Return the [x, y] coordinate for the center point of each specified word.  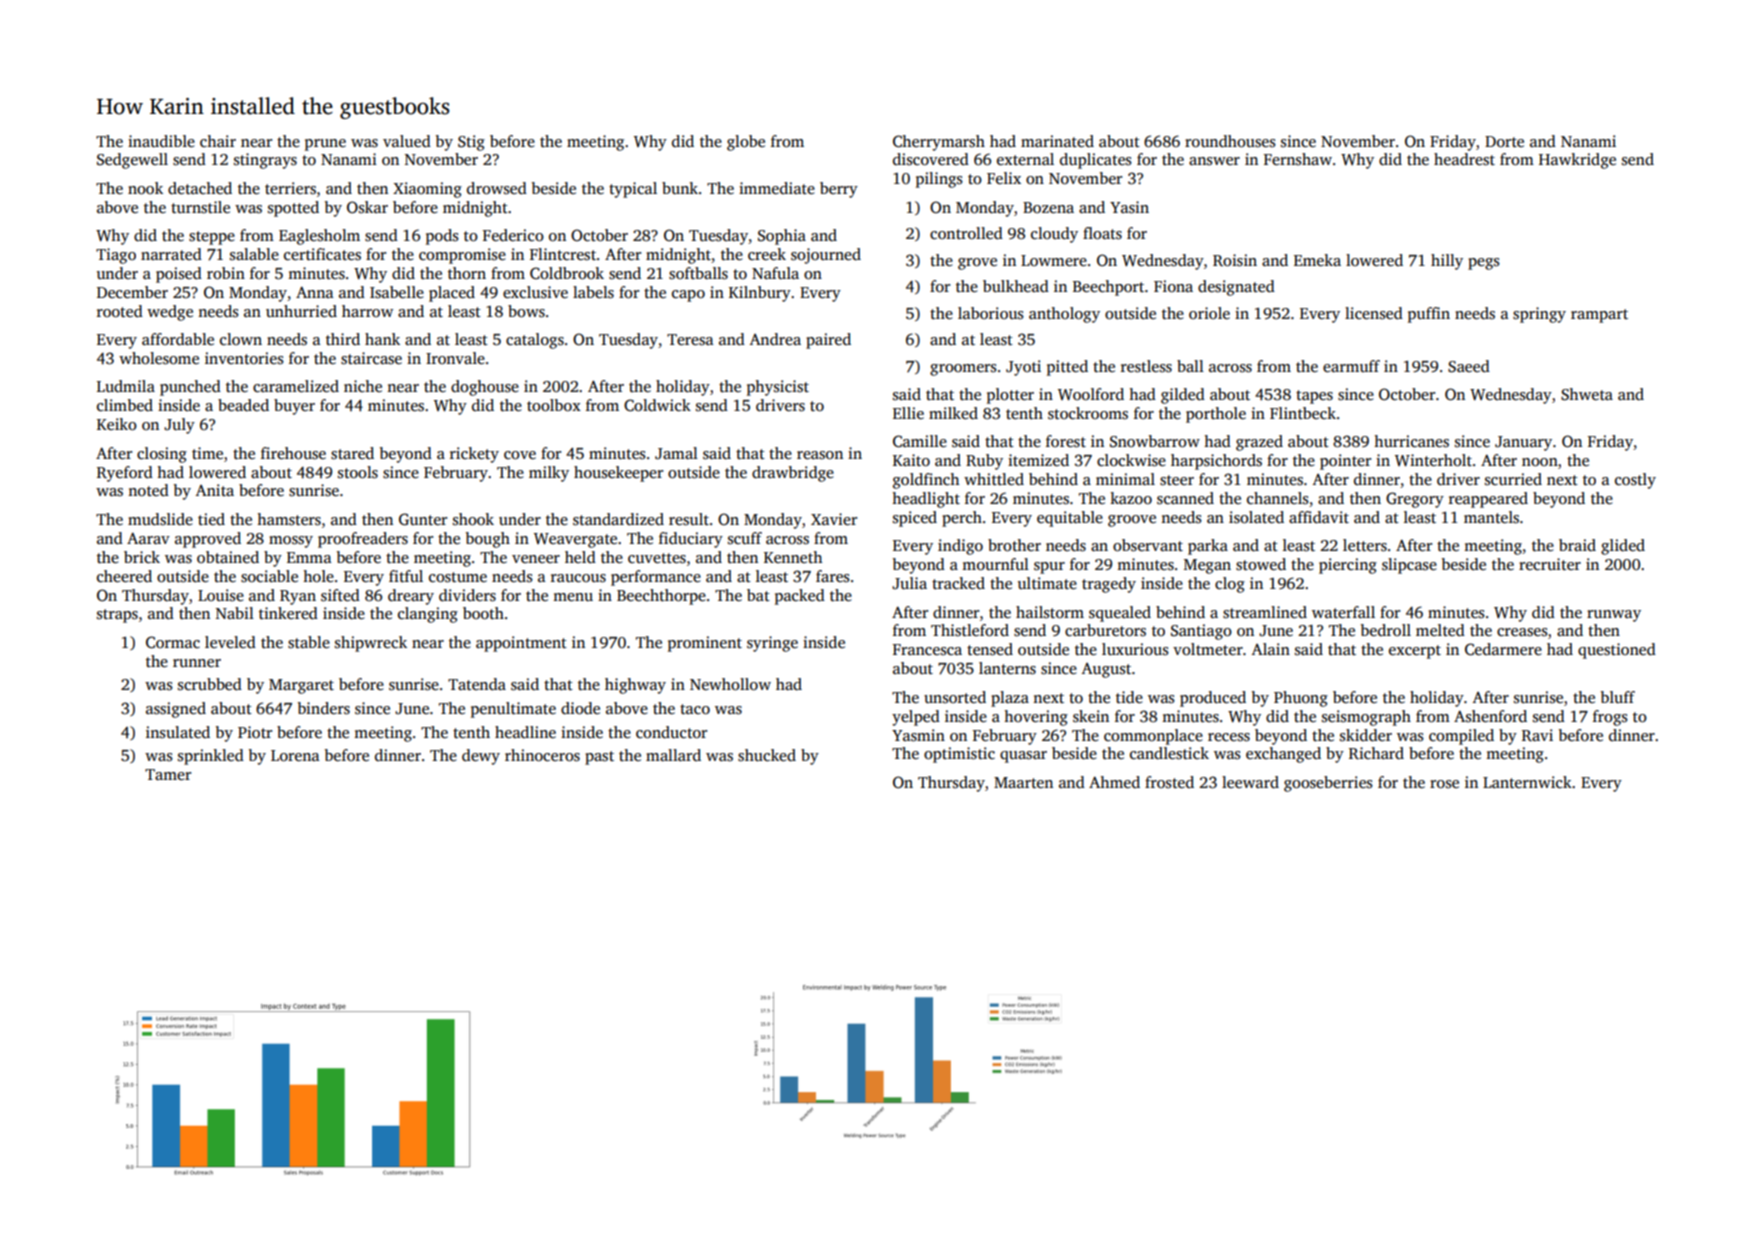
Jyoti [1023, 368]
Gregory [1415, 500]
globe [746, 143]
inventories [244, 358]
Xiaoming [427, 190]
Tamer [168, 774]
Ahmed [1114, 782]
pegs [1484, 264]
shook [473, 519]
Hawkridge [1577, 161]
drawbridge [793, 474]
